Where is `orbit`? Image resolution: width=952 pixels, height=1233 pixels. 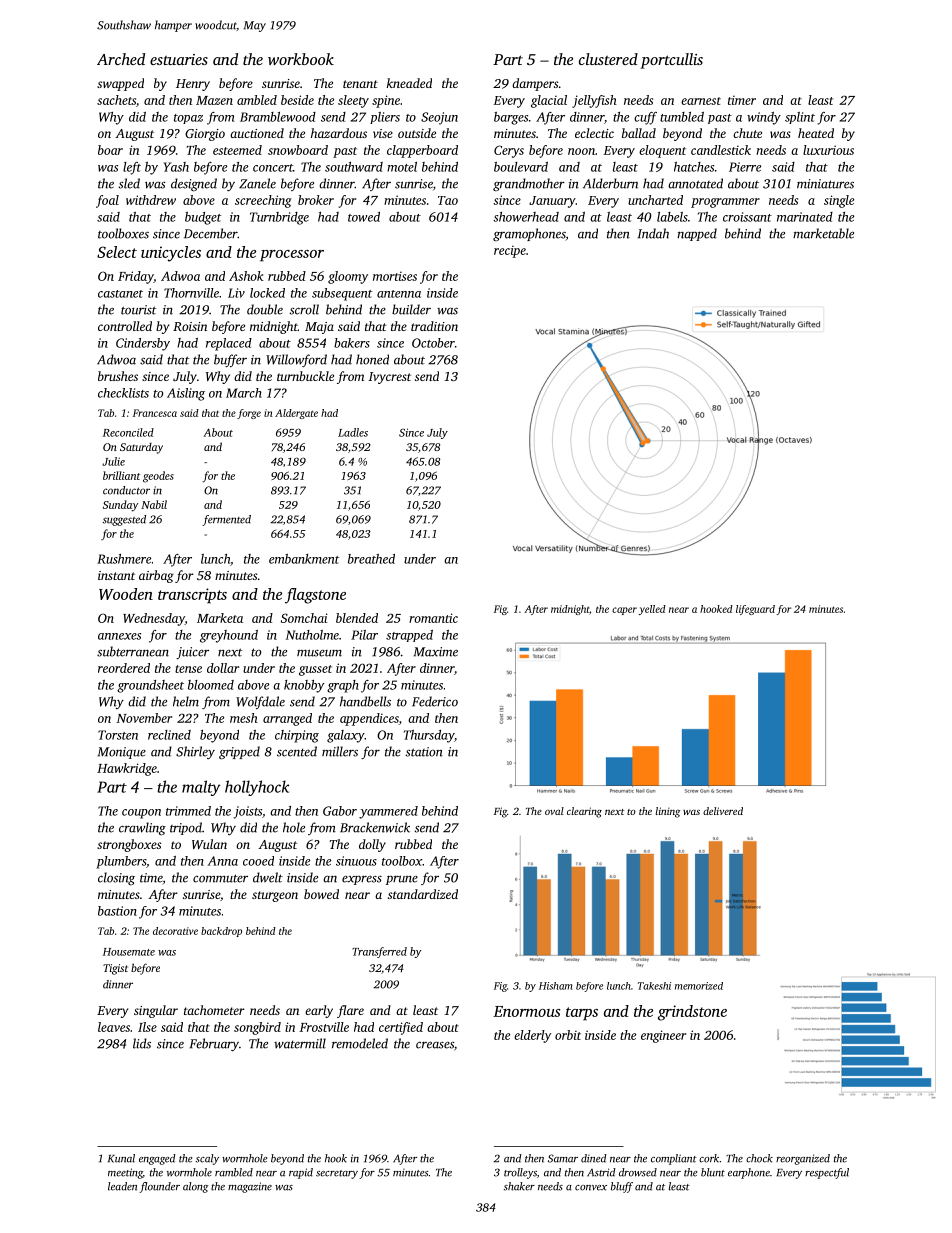
orbit is located at coordinates (568, 1035).
